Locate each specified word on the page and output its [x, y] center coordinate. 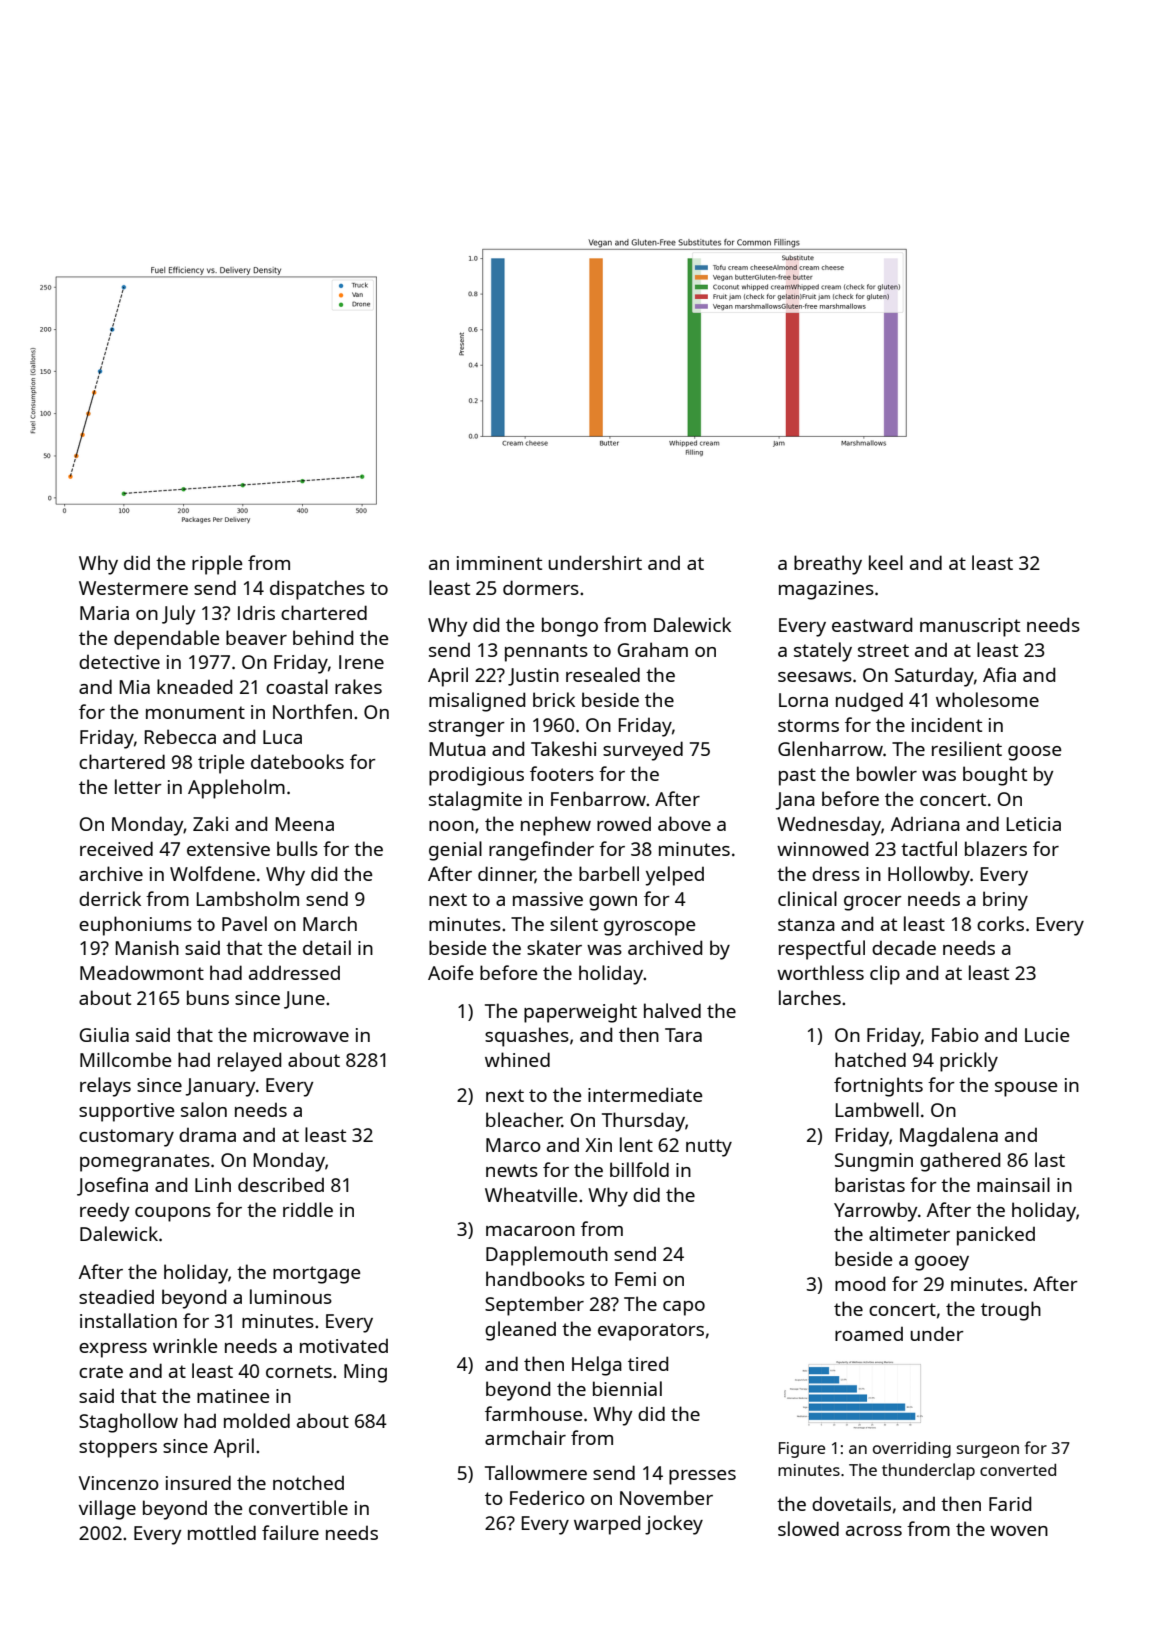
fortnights [878, 1087]
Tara [683, 1035]
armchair [525, 1437]
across [874, 1531]
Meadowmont [142, 973]
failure [290, 1532]
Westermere [133, 588]
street [883, 650]
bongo [570, 627]
